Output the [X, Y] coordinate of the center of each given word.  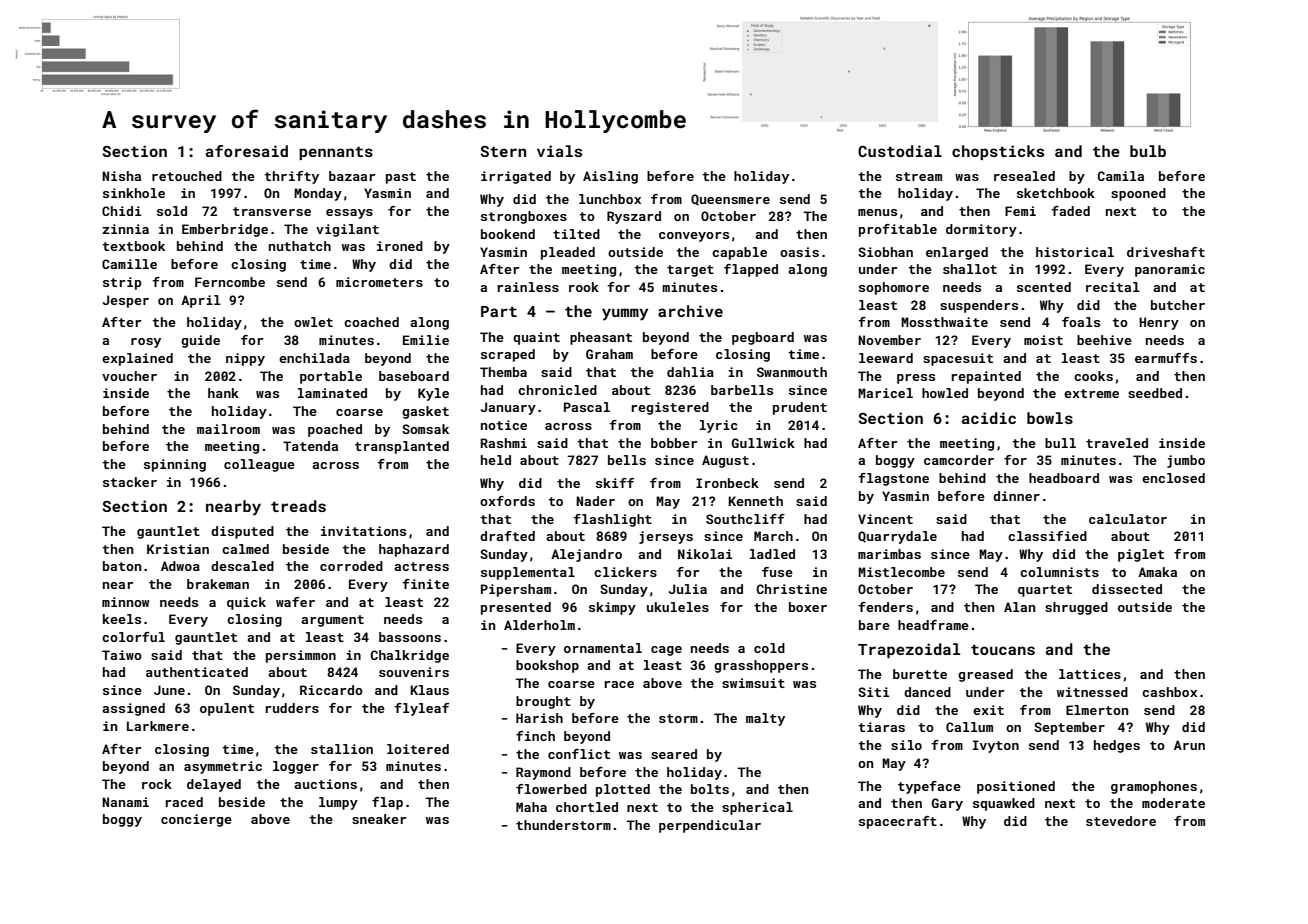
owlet [313, 322]
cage [666, 651]
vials [559, 151]
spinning [175, 465]
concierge [196, 820]
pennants [336, 153]
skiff [615, 483]
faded [1070, 211]
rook [584, 287]
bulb [1148, 151]
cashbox [1169, 692]
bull [1060, 443]
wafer [295, 602]
